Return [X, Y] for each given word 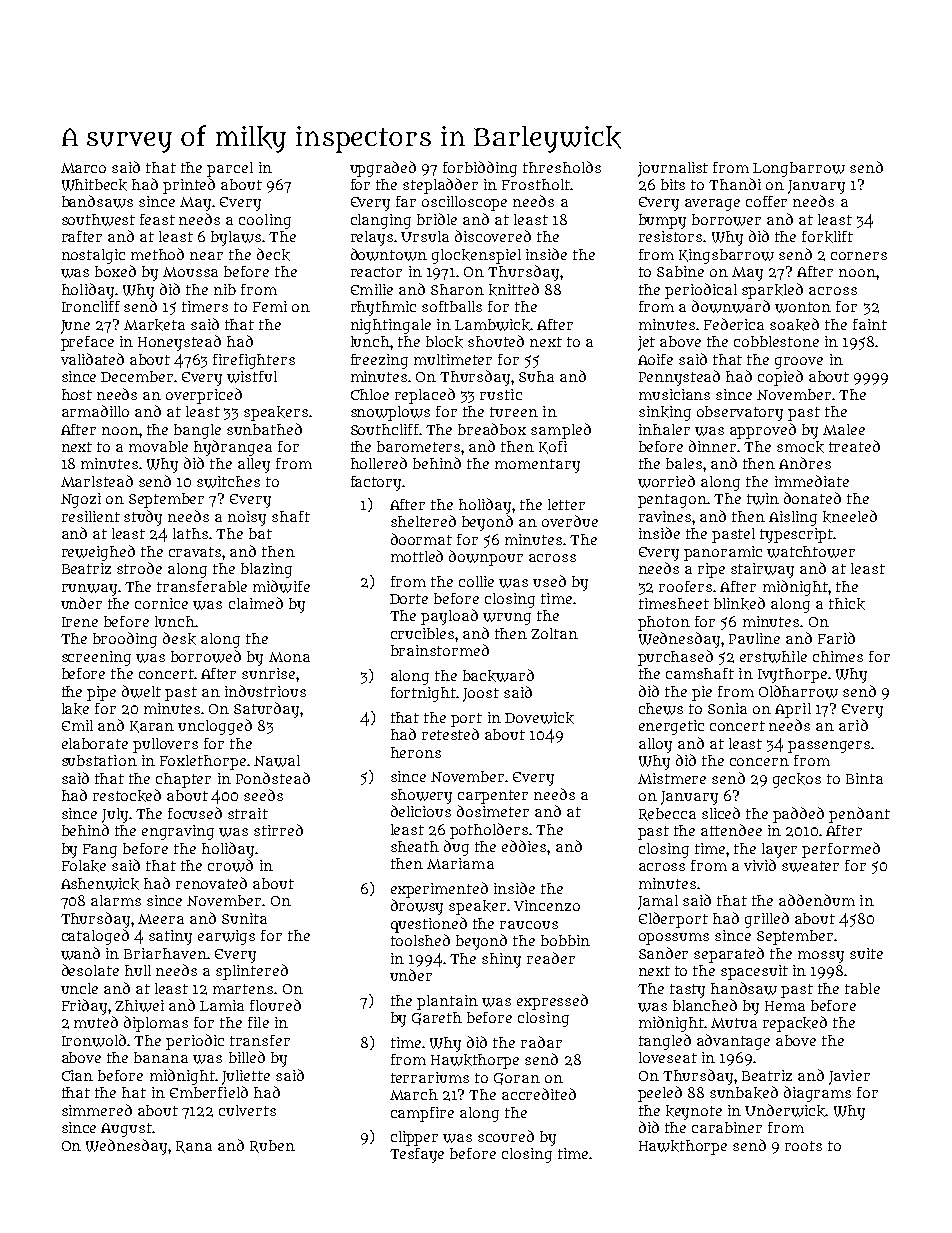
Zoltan [554, 633]
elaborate [95, 743]
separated [729, 955]
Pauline [754, 638]
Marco [83, 168]
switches [228, 482]
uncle [79, 988]
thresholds [562, 167]
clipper [414, 1138]
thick [847, 604]
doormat [421, 539]
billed [247, 1057]
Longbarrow [799, 169]
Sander [663, 953]
